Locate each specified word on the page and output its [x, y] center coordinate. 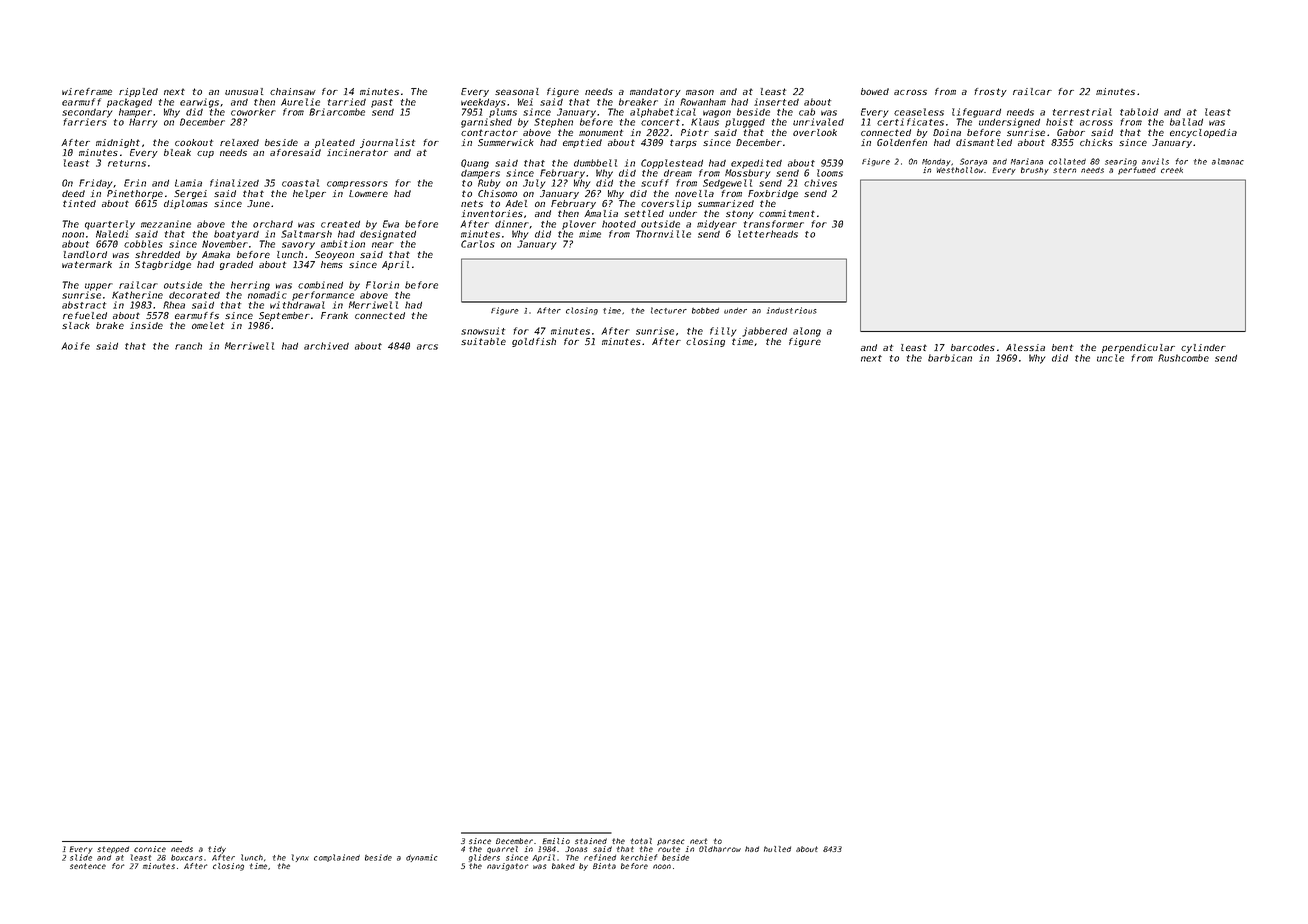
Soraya [973, 162]
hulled [777, 849]
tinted [79, 203]
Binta [604, 866]
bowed [875, 91]
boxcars [186, 857]
